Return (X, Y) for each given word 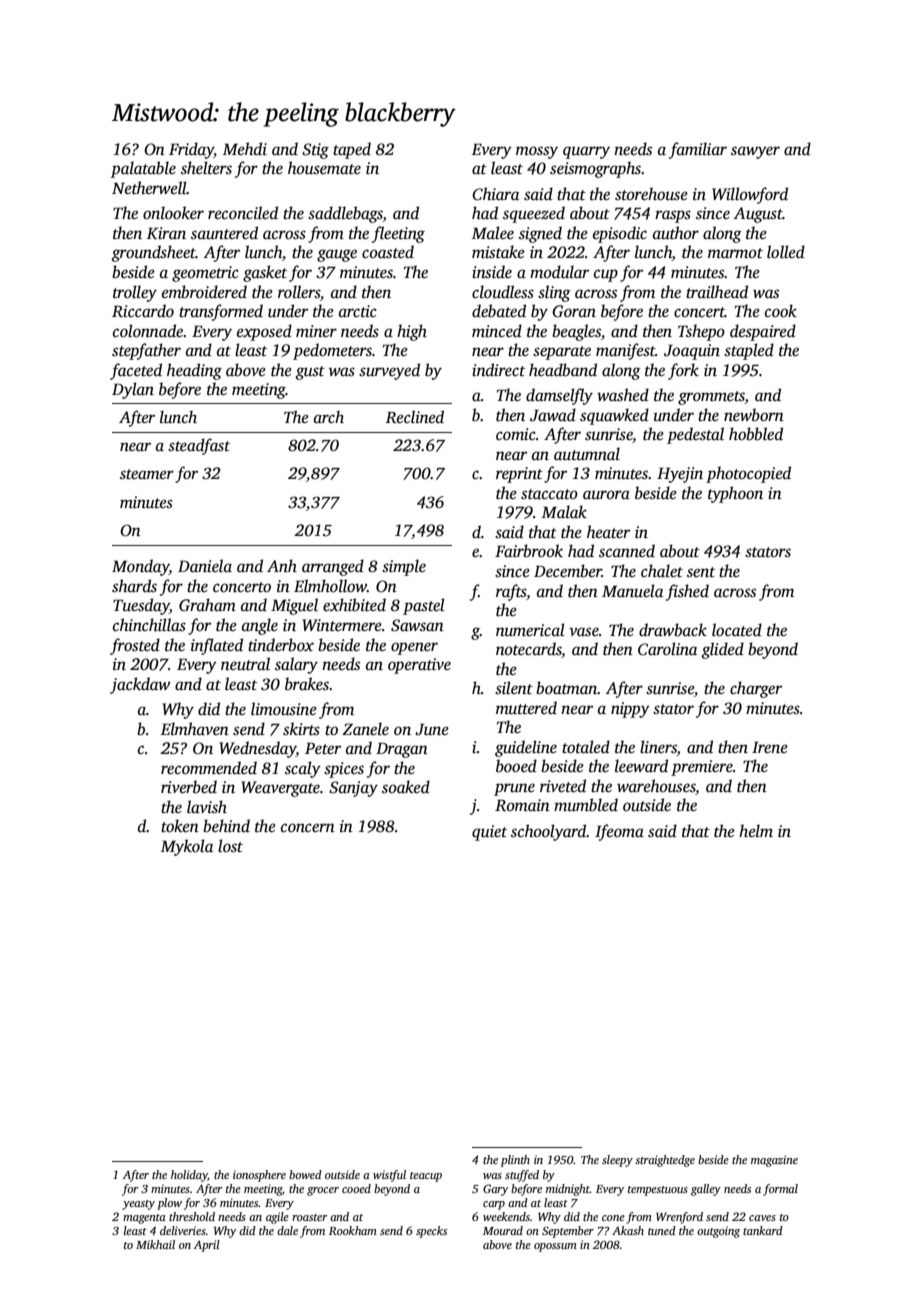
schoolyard (549, 832)
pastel (424, 606)
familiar (698, 150)
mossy (537, 152)
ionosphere (259, 1176)
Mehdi (245, 149)
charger (756, 689)
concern (308, 828)
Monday (140, 567)
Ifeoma (619, 832)
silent (514, 688)
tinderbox (281, 645)
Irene (770, 747)
